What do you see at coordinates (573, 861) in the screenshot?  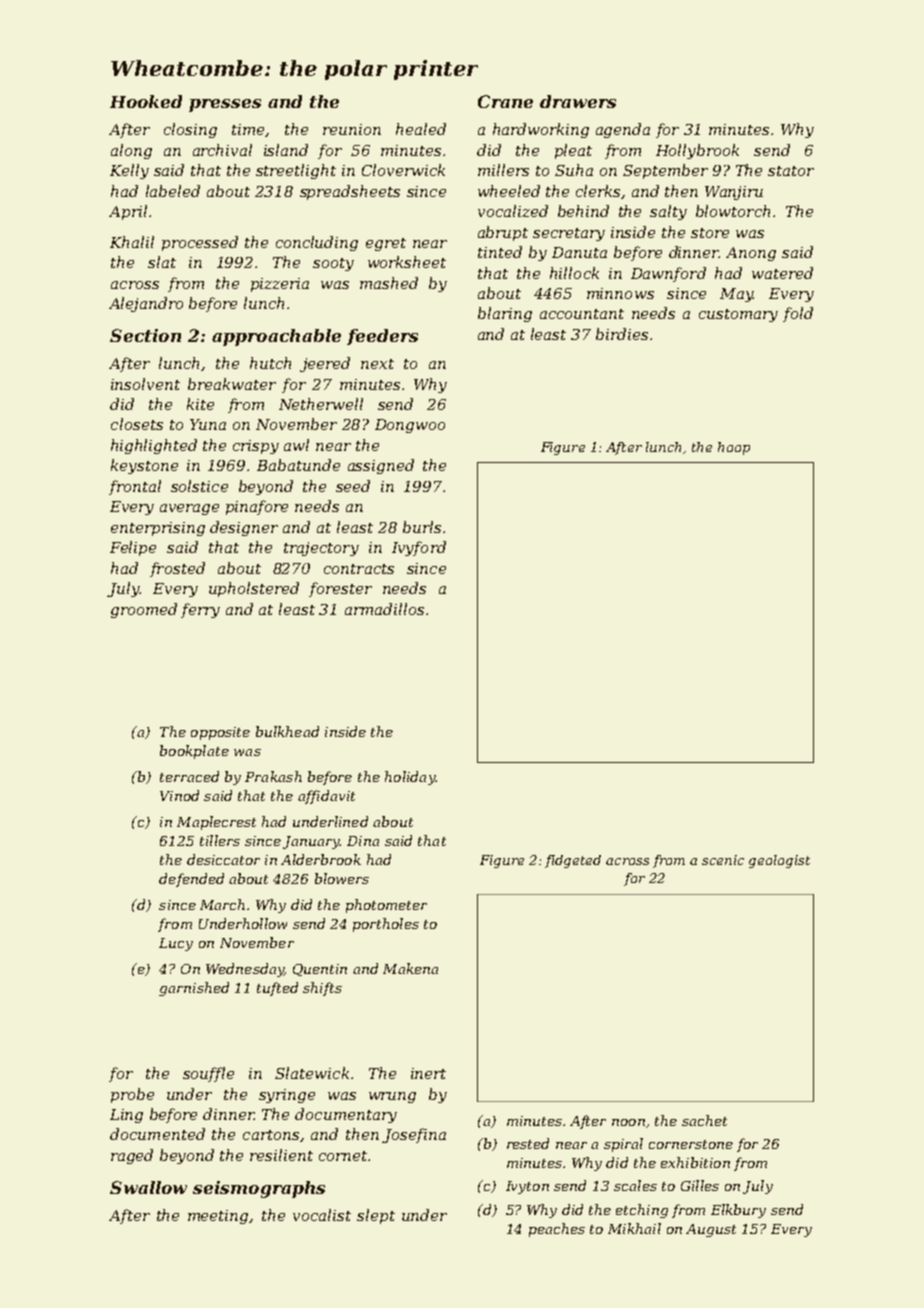 I see `fidgeted` at bounding box center [573, 861].
